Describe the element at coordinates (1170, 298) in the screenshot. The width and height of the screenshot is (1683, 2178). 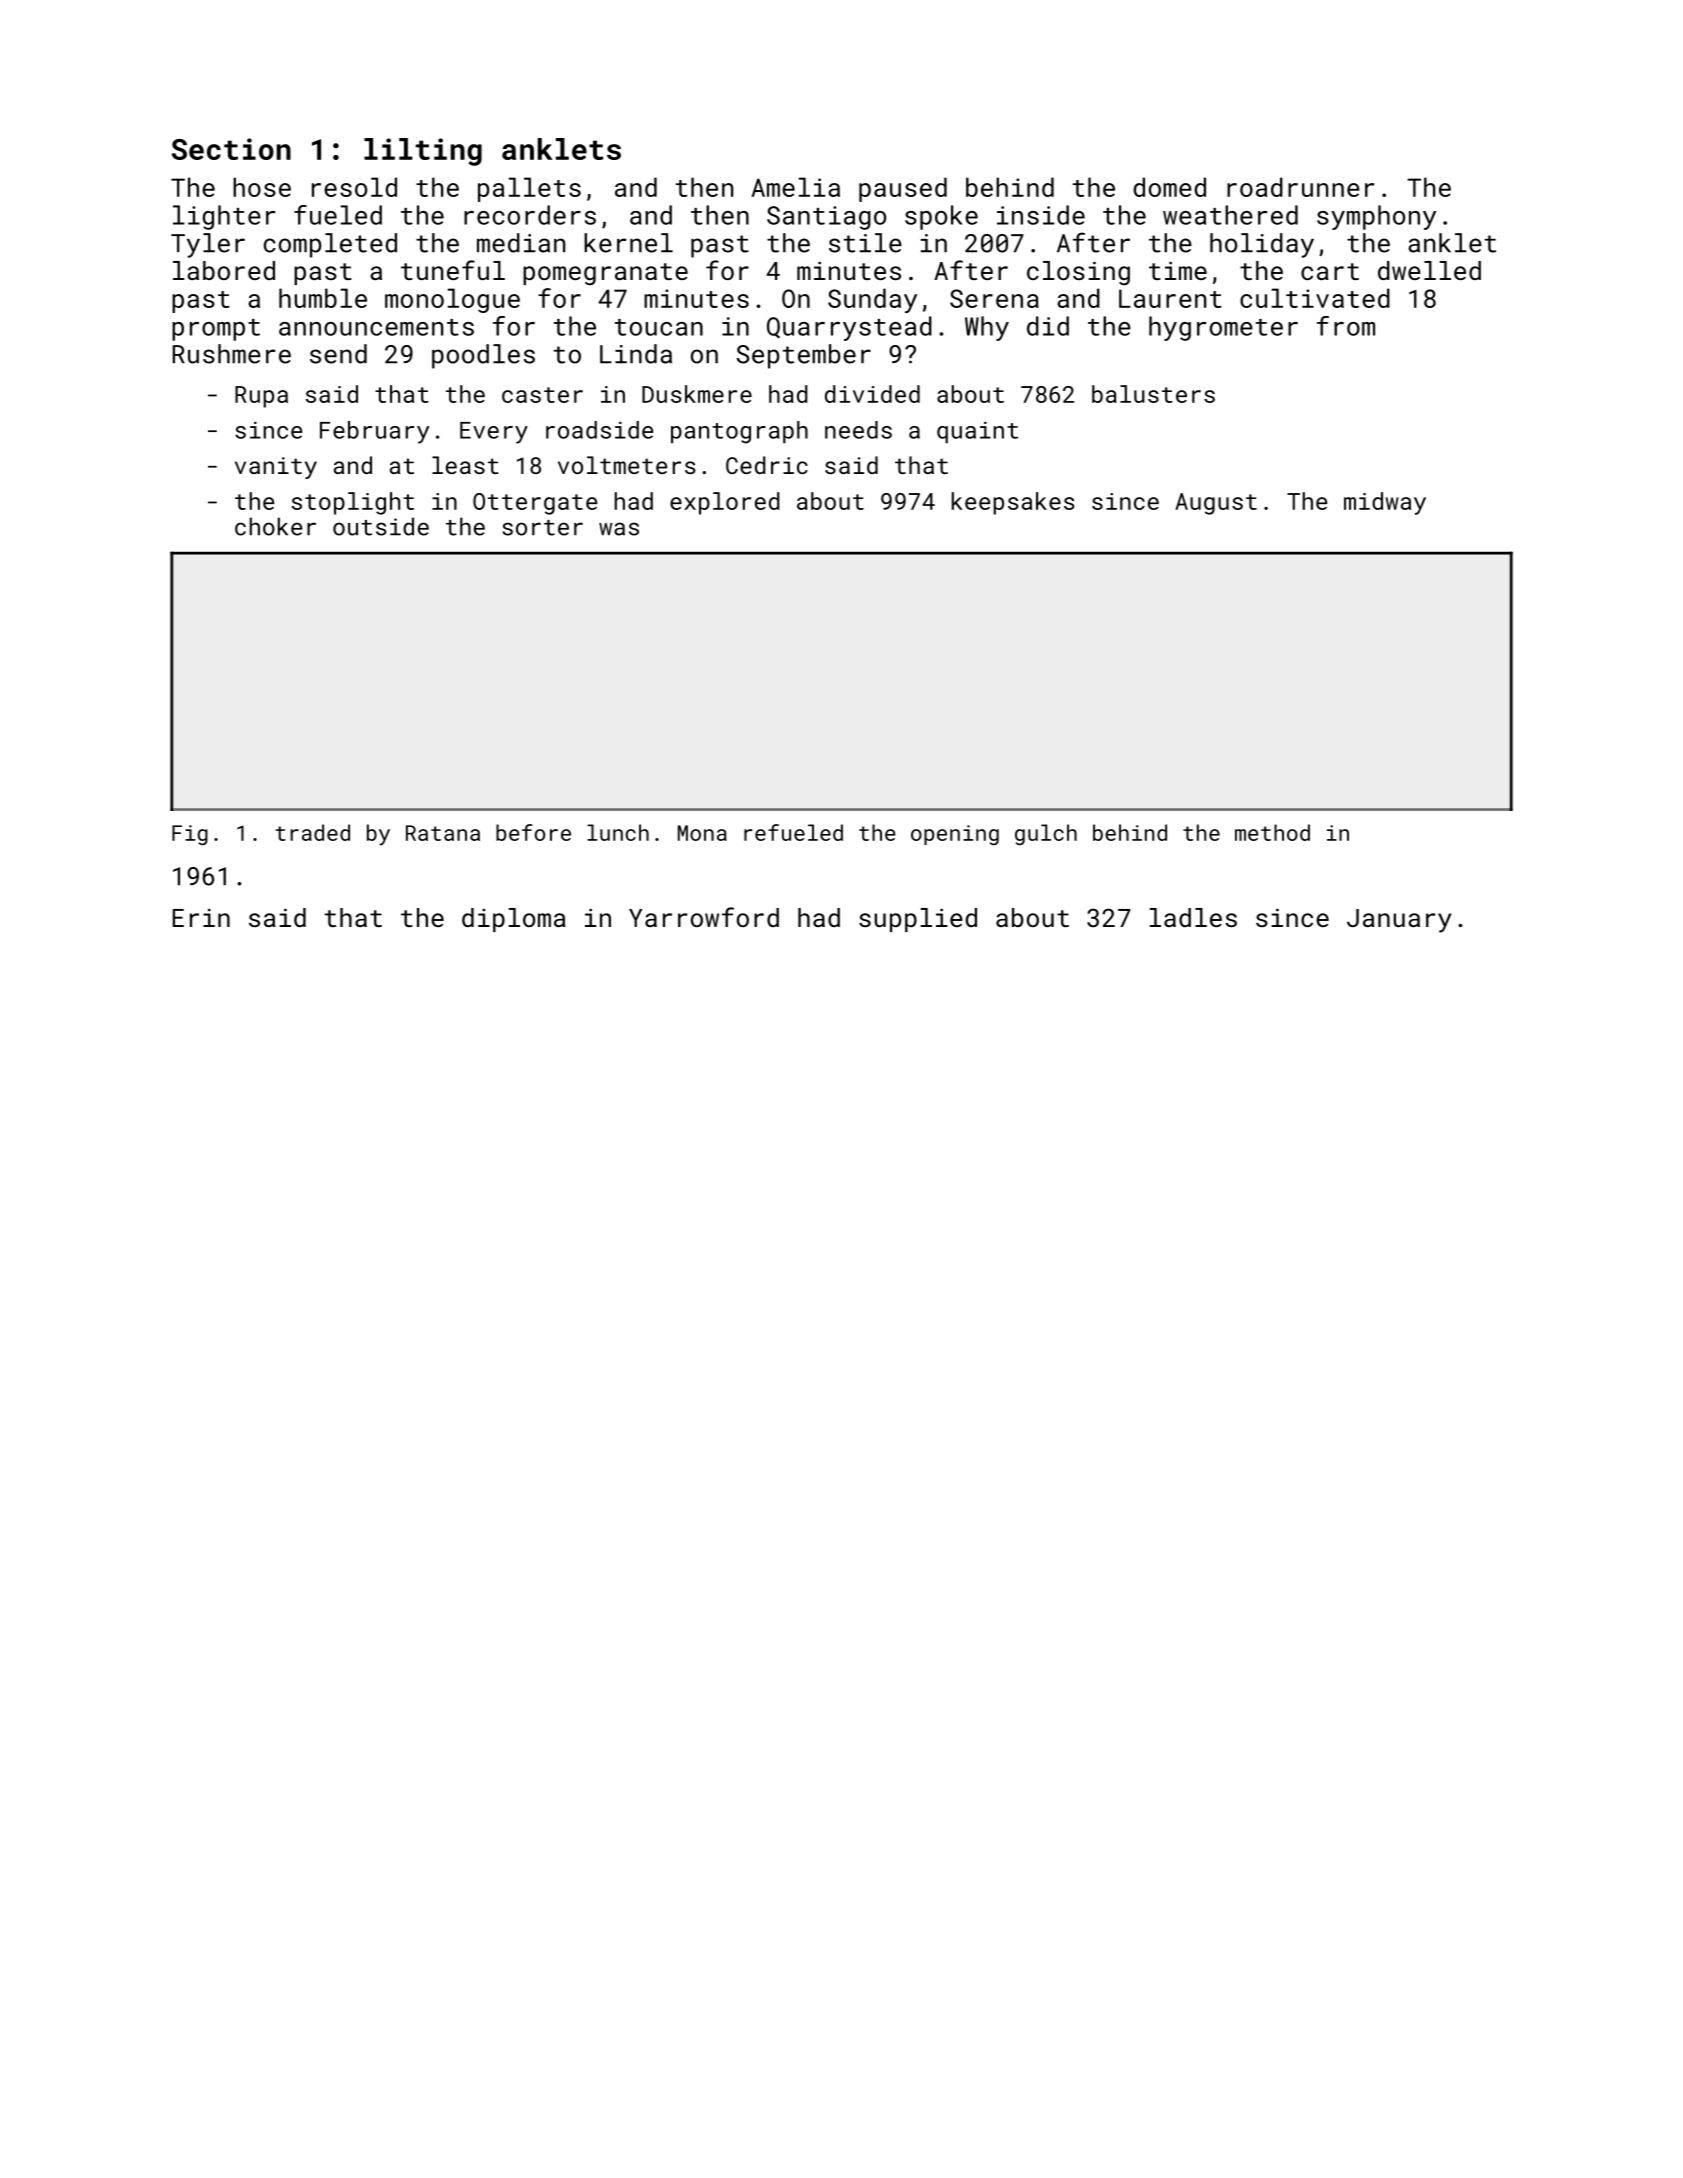
I see `Laurent` at that location.
